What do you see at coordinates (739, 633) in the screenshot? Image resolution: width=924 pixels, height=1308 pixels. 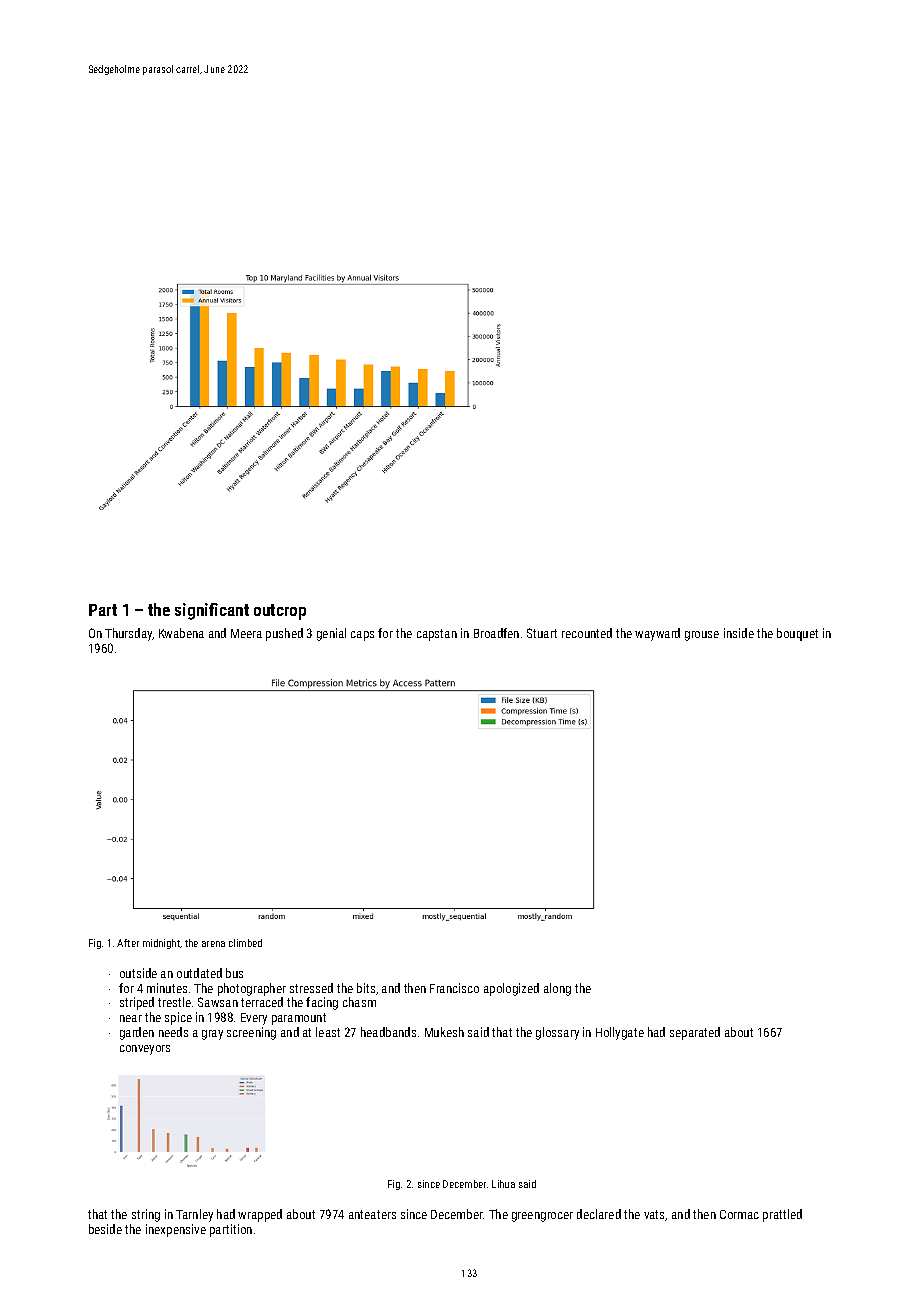 I see `inside` at bounding box center [739, 633].
